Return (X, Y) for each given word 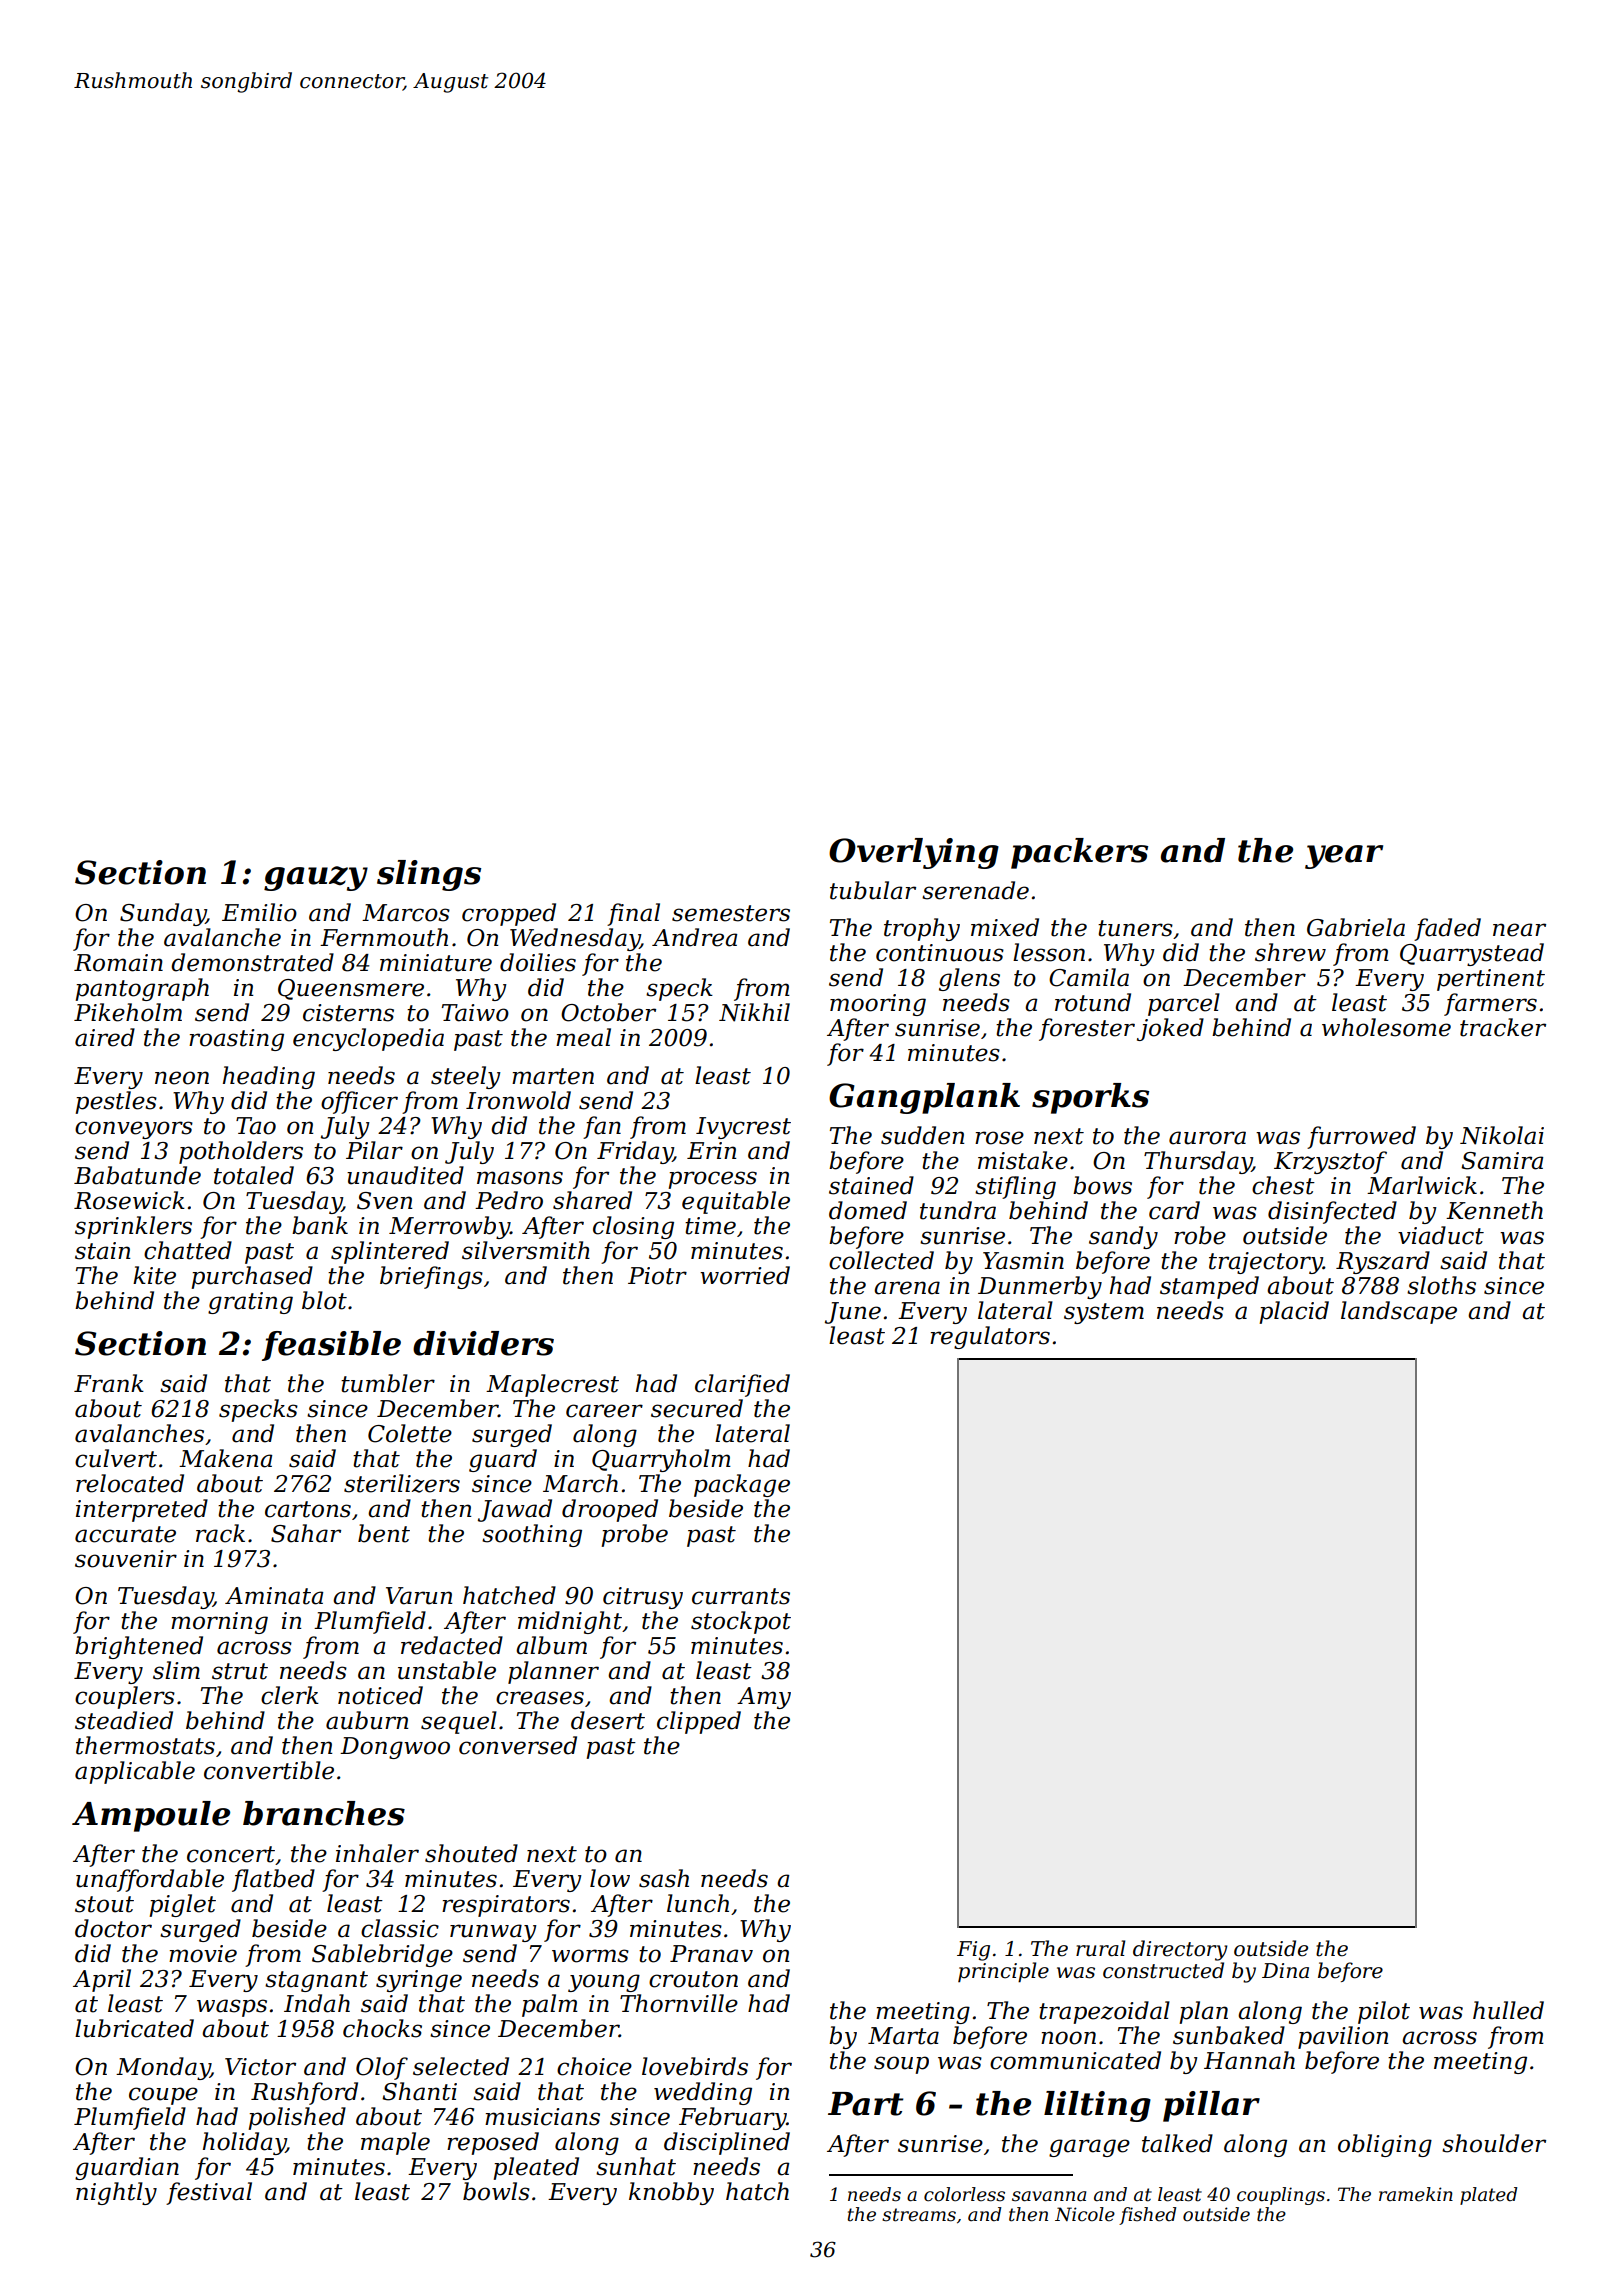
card (1174, 1210)
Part (865, 2104)
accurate (125, 1534)
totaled (254, 1175)
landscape (1399, 1312)
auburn (367, 1720)
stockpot (741, 1622)
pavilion (1343, 2037)
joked (1170, 1029)
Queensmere (351, 989)
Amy (764, 1698)
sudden (922, 1135)
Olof (382, 2068)
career (604, 1411)
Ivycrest (743, 1128)
